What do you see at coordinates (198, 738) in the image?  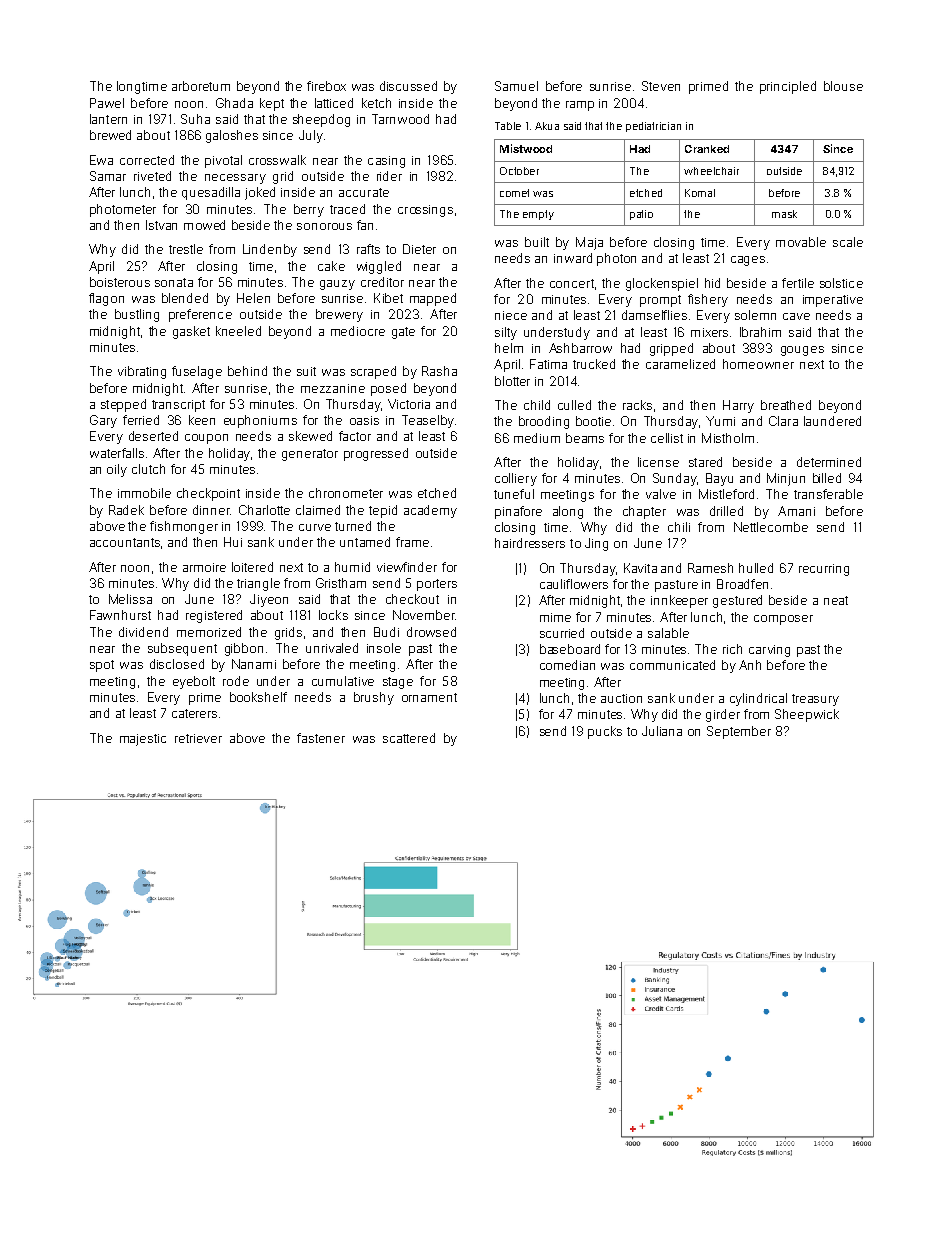 I see `retriever` at bounding box center [198, 738].
